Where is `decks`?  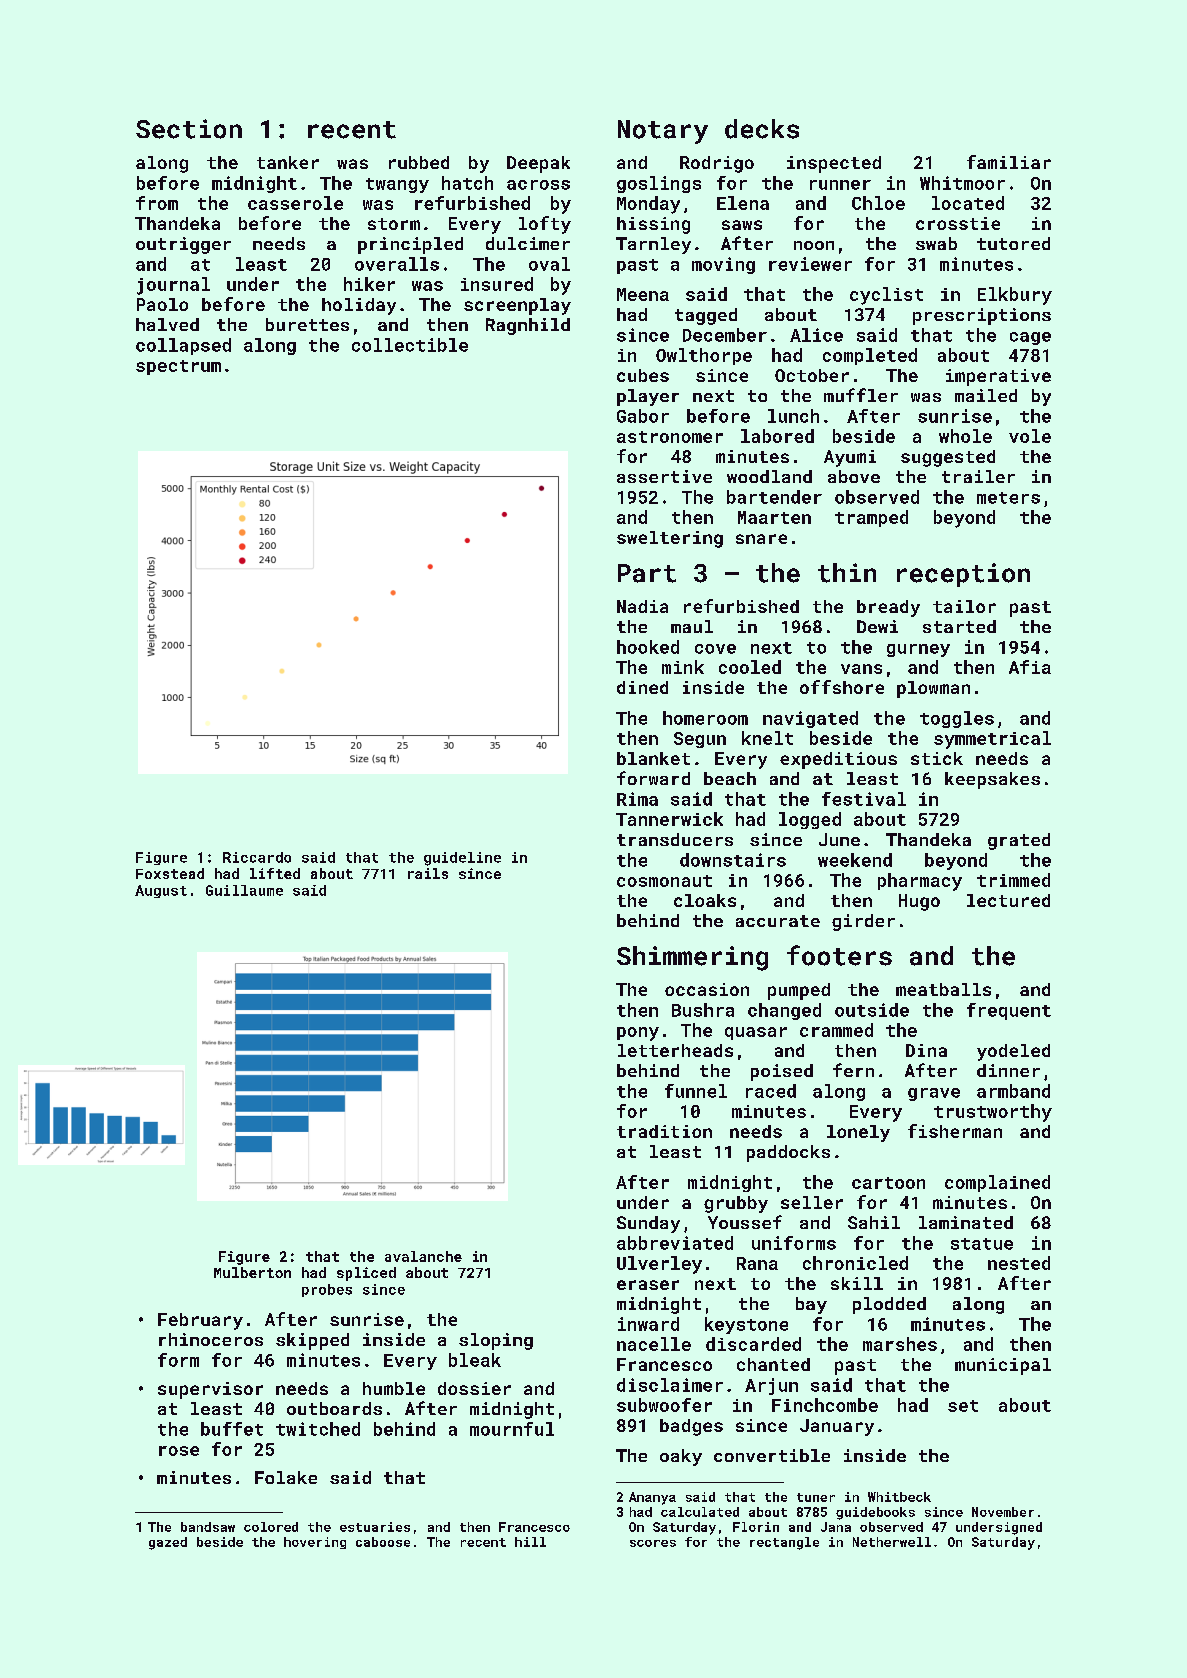
decks is located at coordinates (762, 129).
